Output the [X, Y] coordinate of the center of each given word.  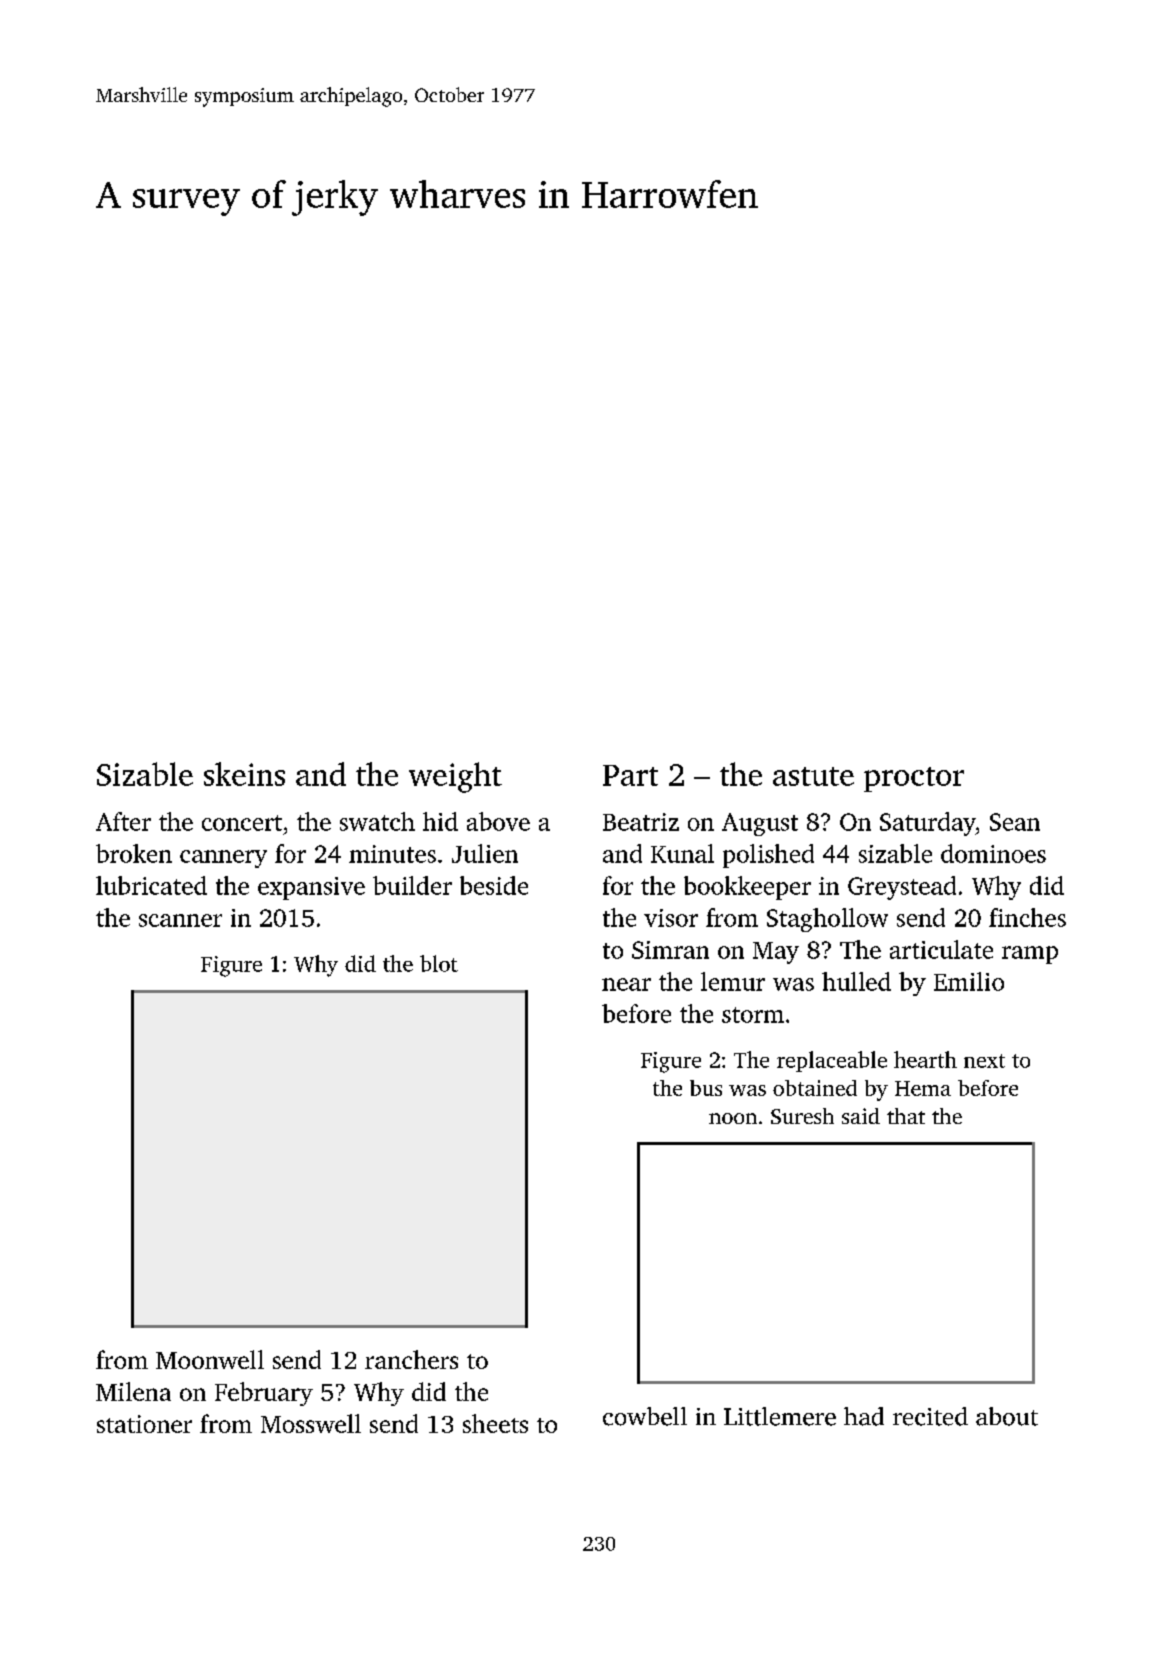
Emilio [969, 981]
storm [753, 1015]
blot [439, 963]
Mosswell [311, 1423]
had [864, 1416]
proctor [914, 779]
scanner [180, 920]
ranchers [411, 1359]
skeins [244, 774]
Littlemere [780, 1416]
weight [455, 777]
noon [733, 1118]
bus [706, 1088]
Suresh [802, 1116]
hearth [925, 1059]
